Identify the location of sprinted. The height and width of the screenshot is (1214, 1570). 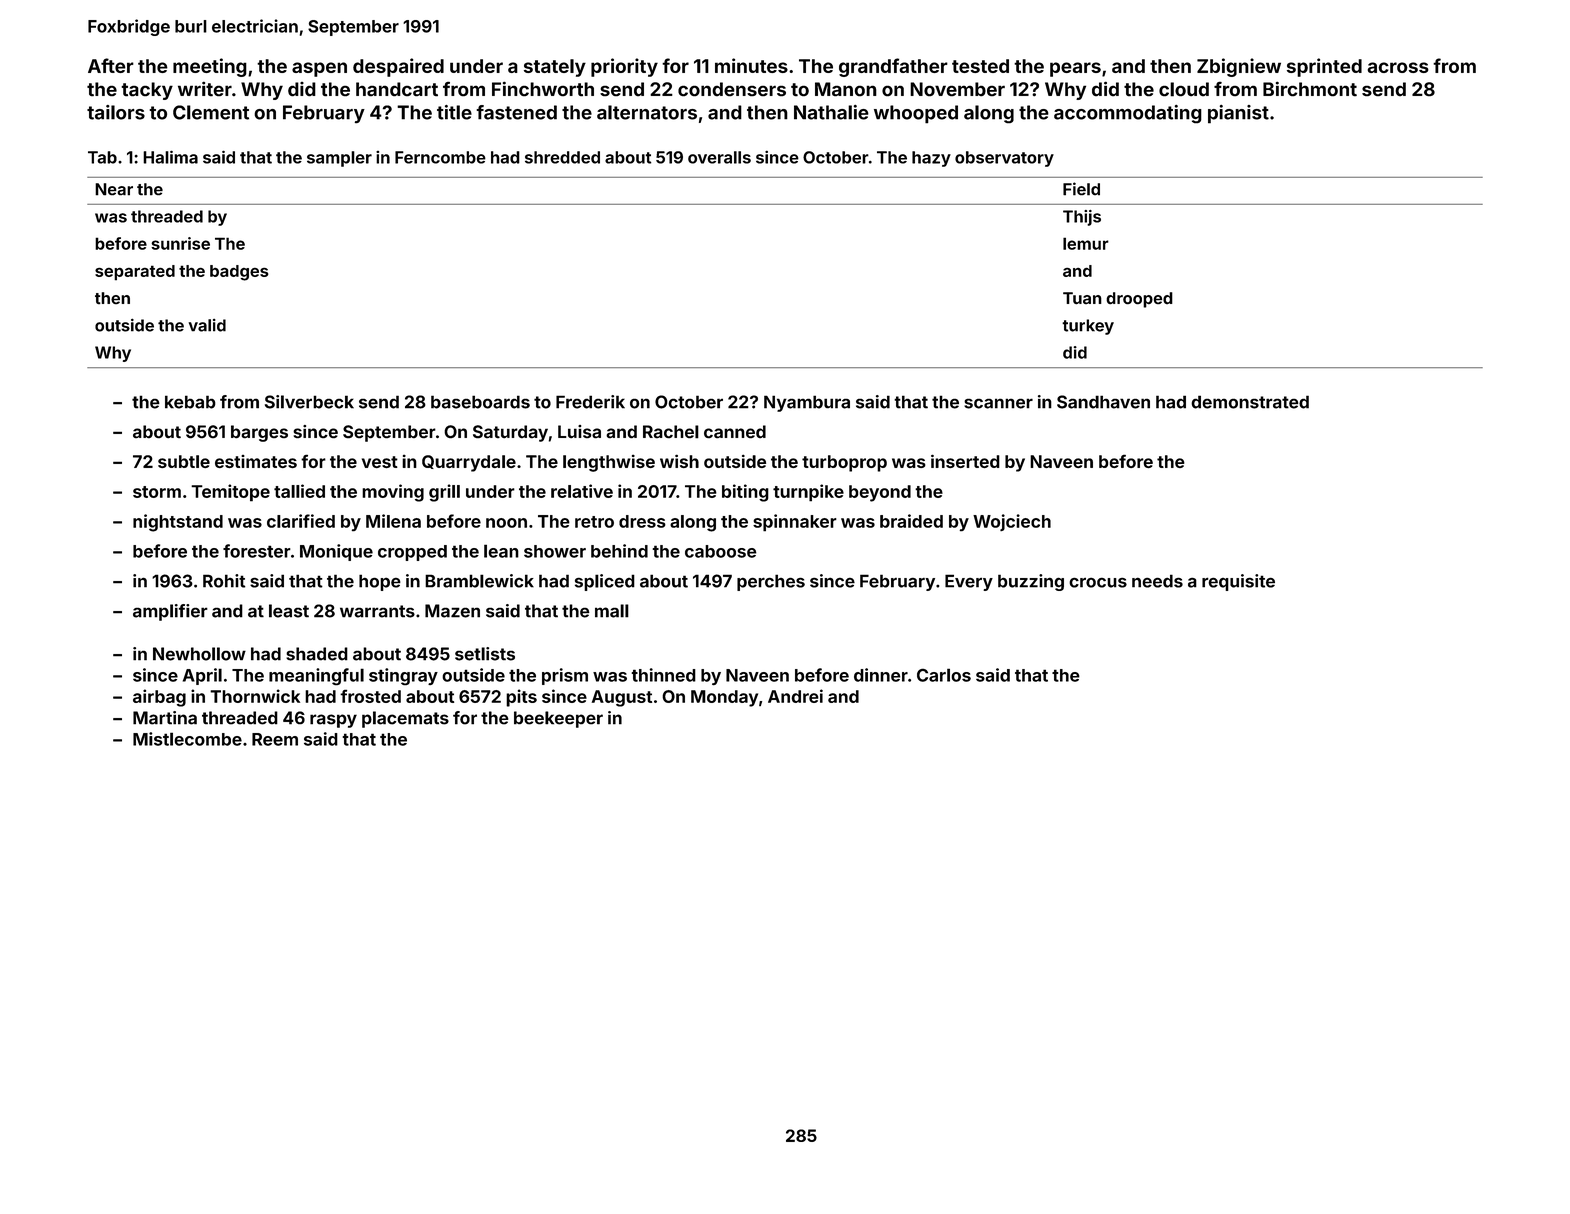
(1324, 67).
